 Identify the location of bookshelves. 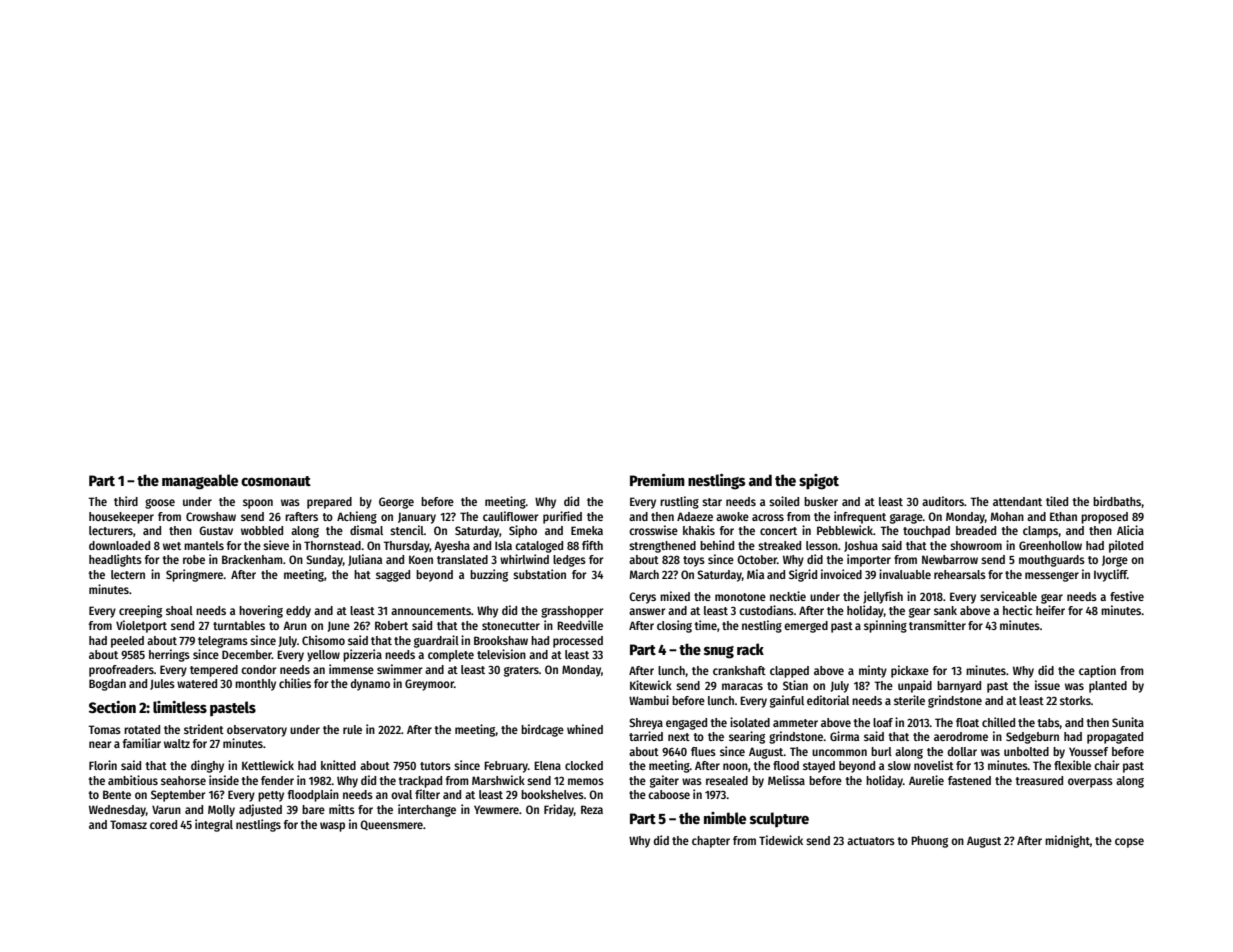
(552, 794).
